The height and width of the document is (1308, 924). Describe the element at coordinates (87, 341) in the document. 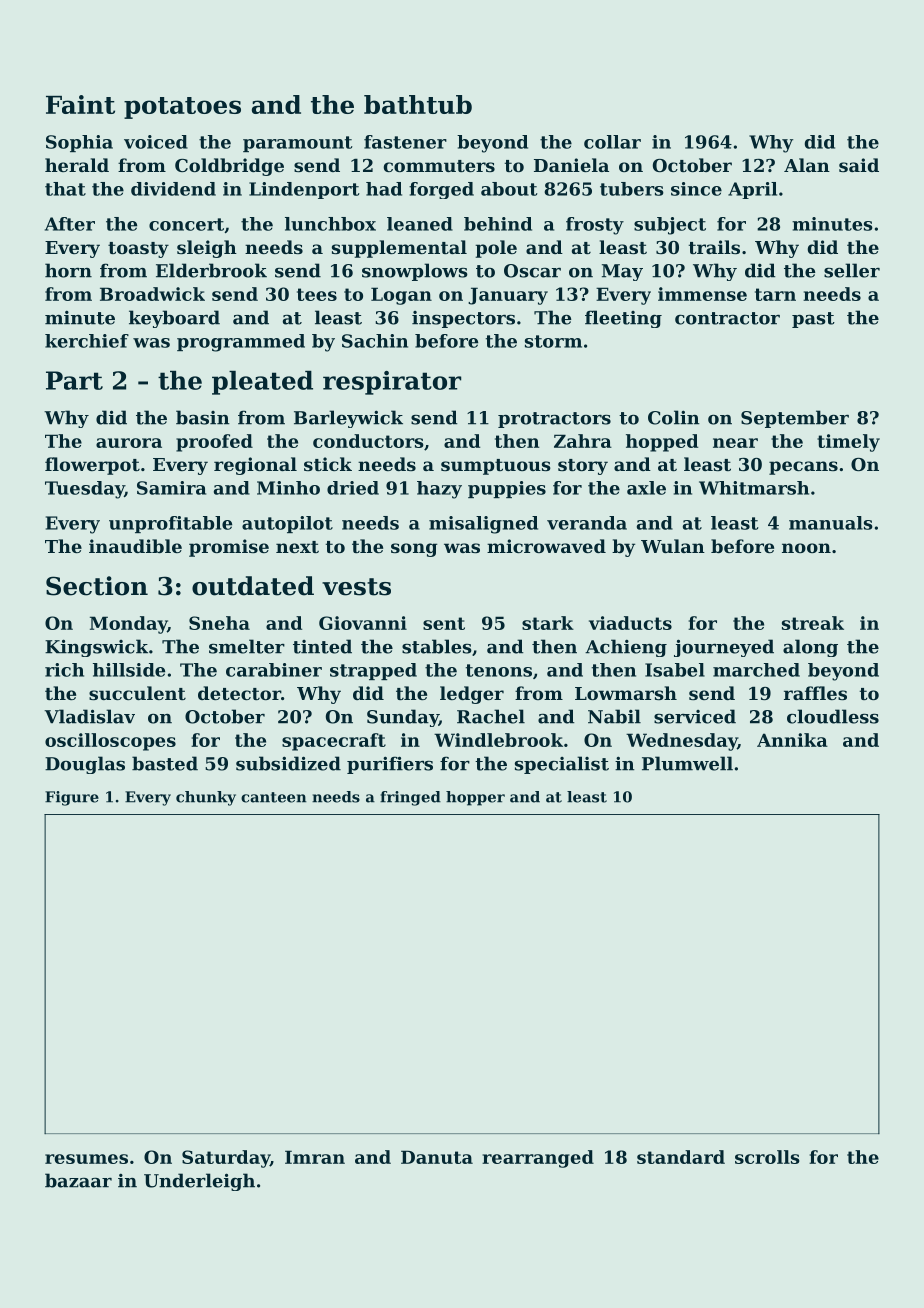

I see `kerchief` at that location.
